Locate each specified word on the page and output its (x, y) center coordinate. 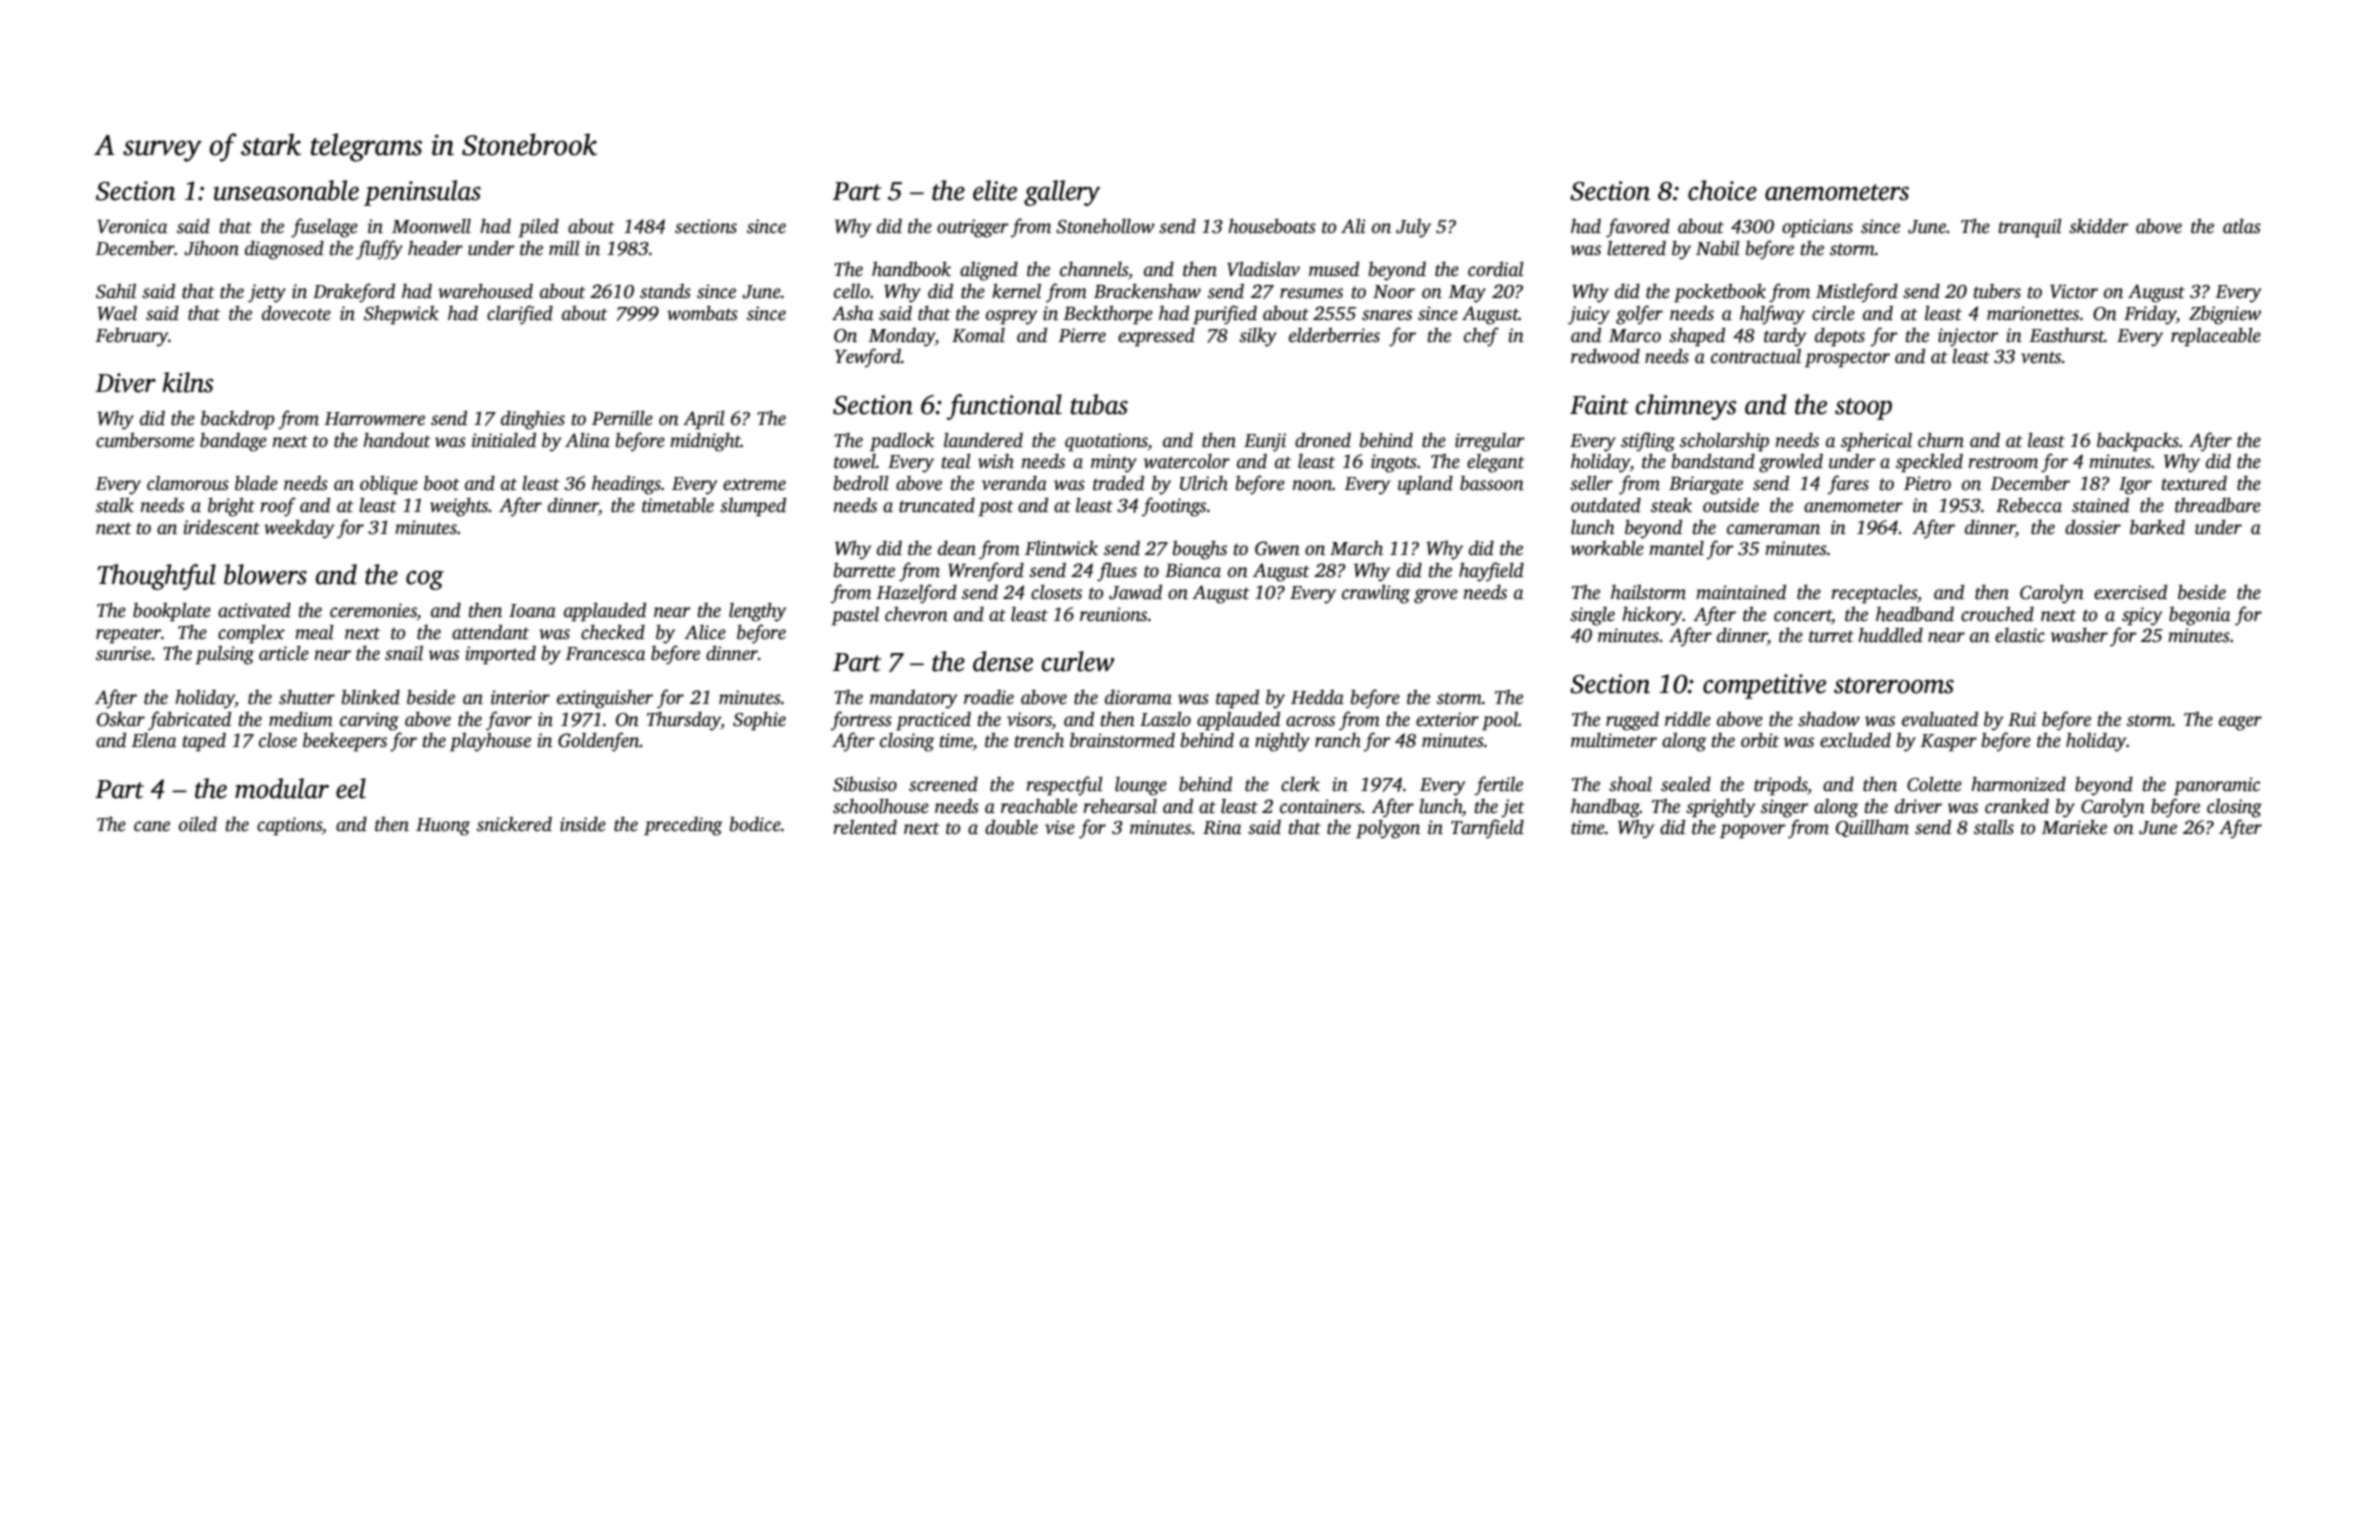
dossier (2093, 527)
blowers (265, 574)
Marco (1635, 336)
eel (351, 788)
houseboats (1272, 226)
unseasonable (286, 190)
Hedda (1317, 697)
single (1592, 616)
